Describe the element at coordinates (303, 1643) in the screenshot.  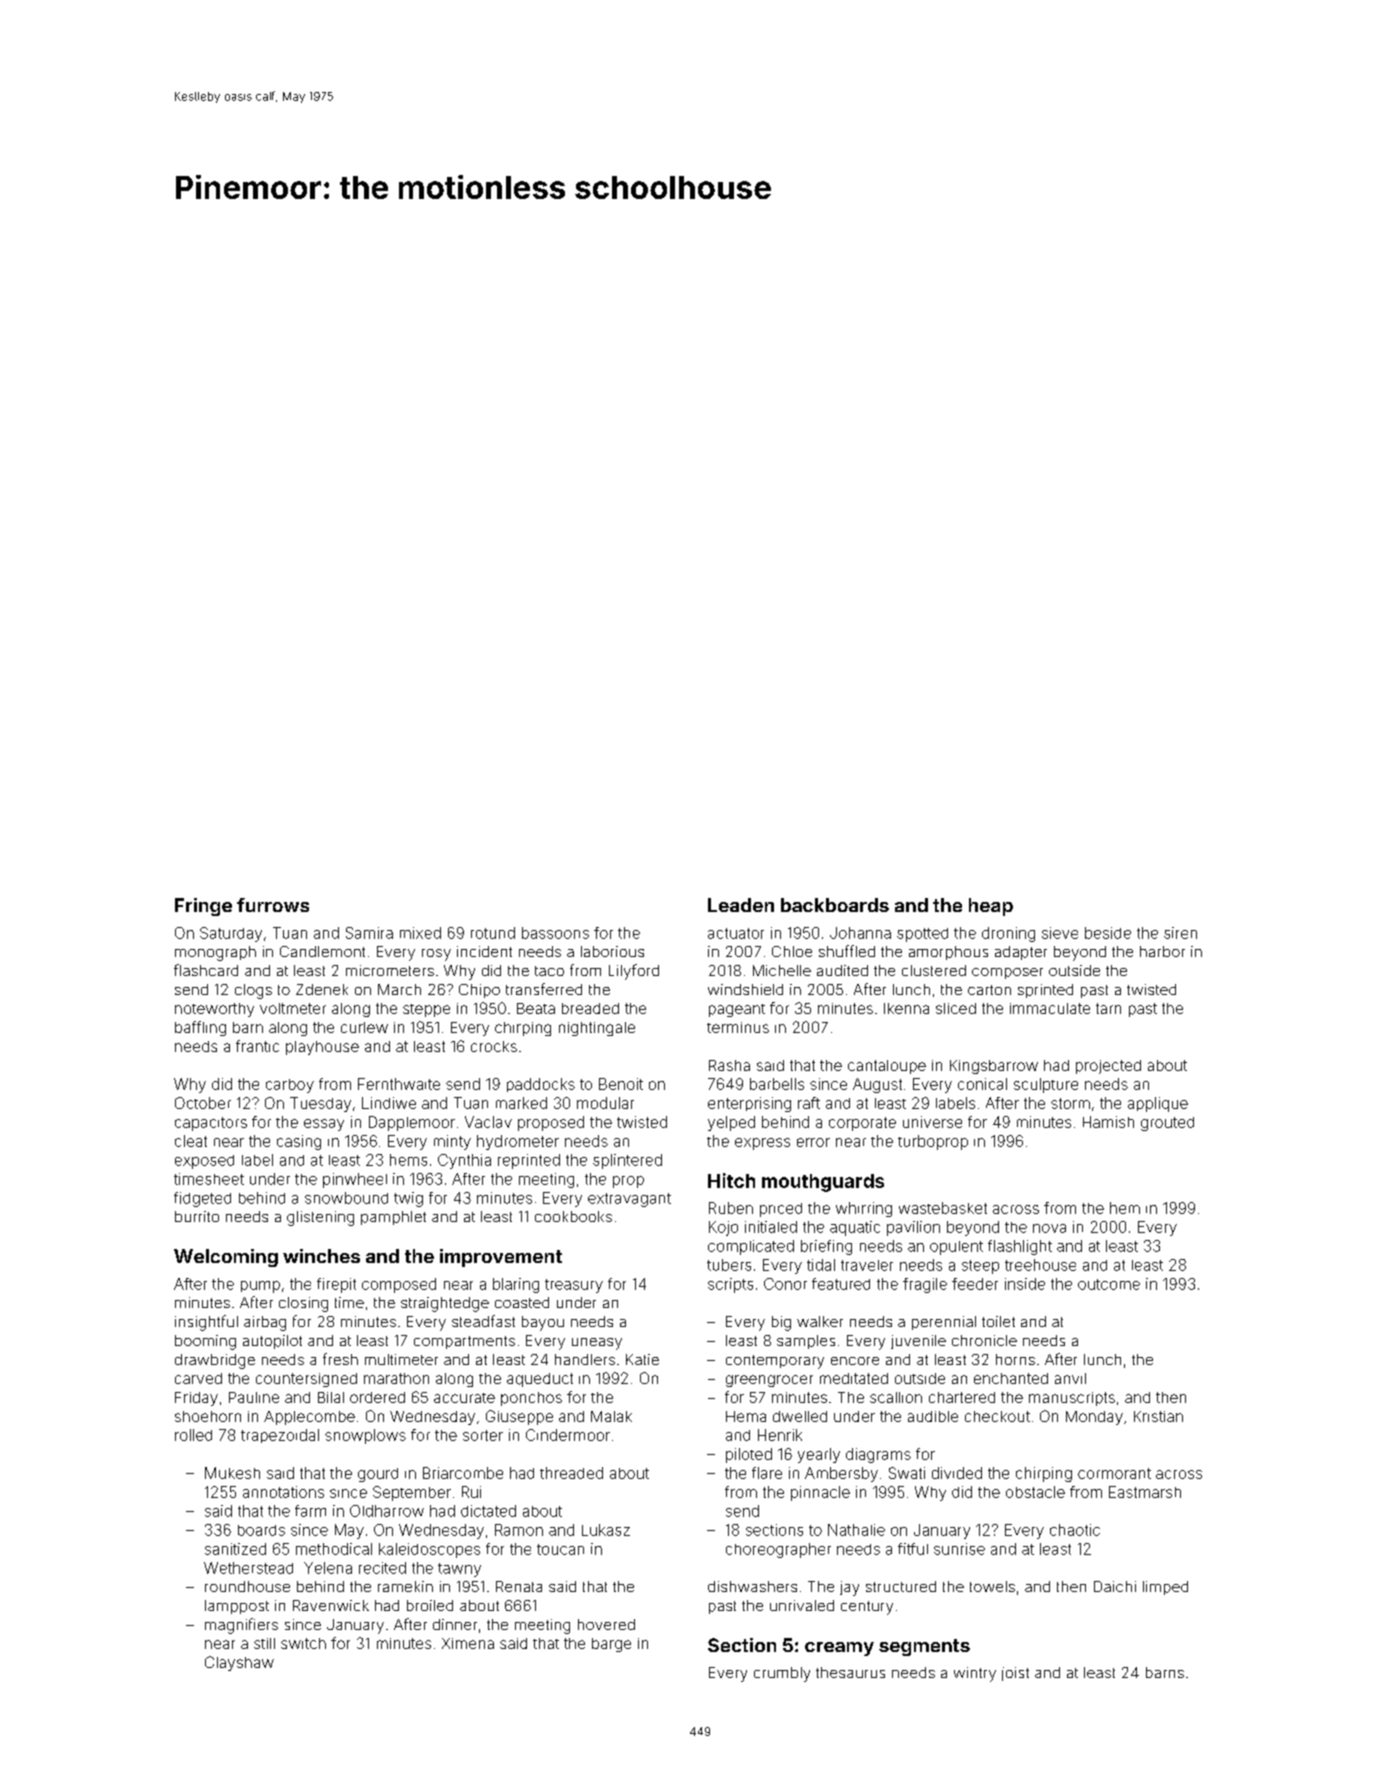
I see `switch` at that location.
